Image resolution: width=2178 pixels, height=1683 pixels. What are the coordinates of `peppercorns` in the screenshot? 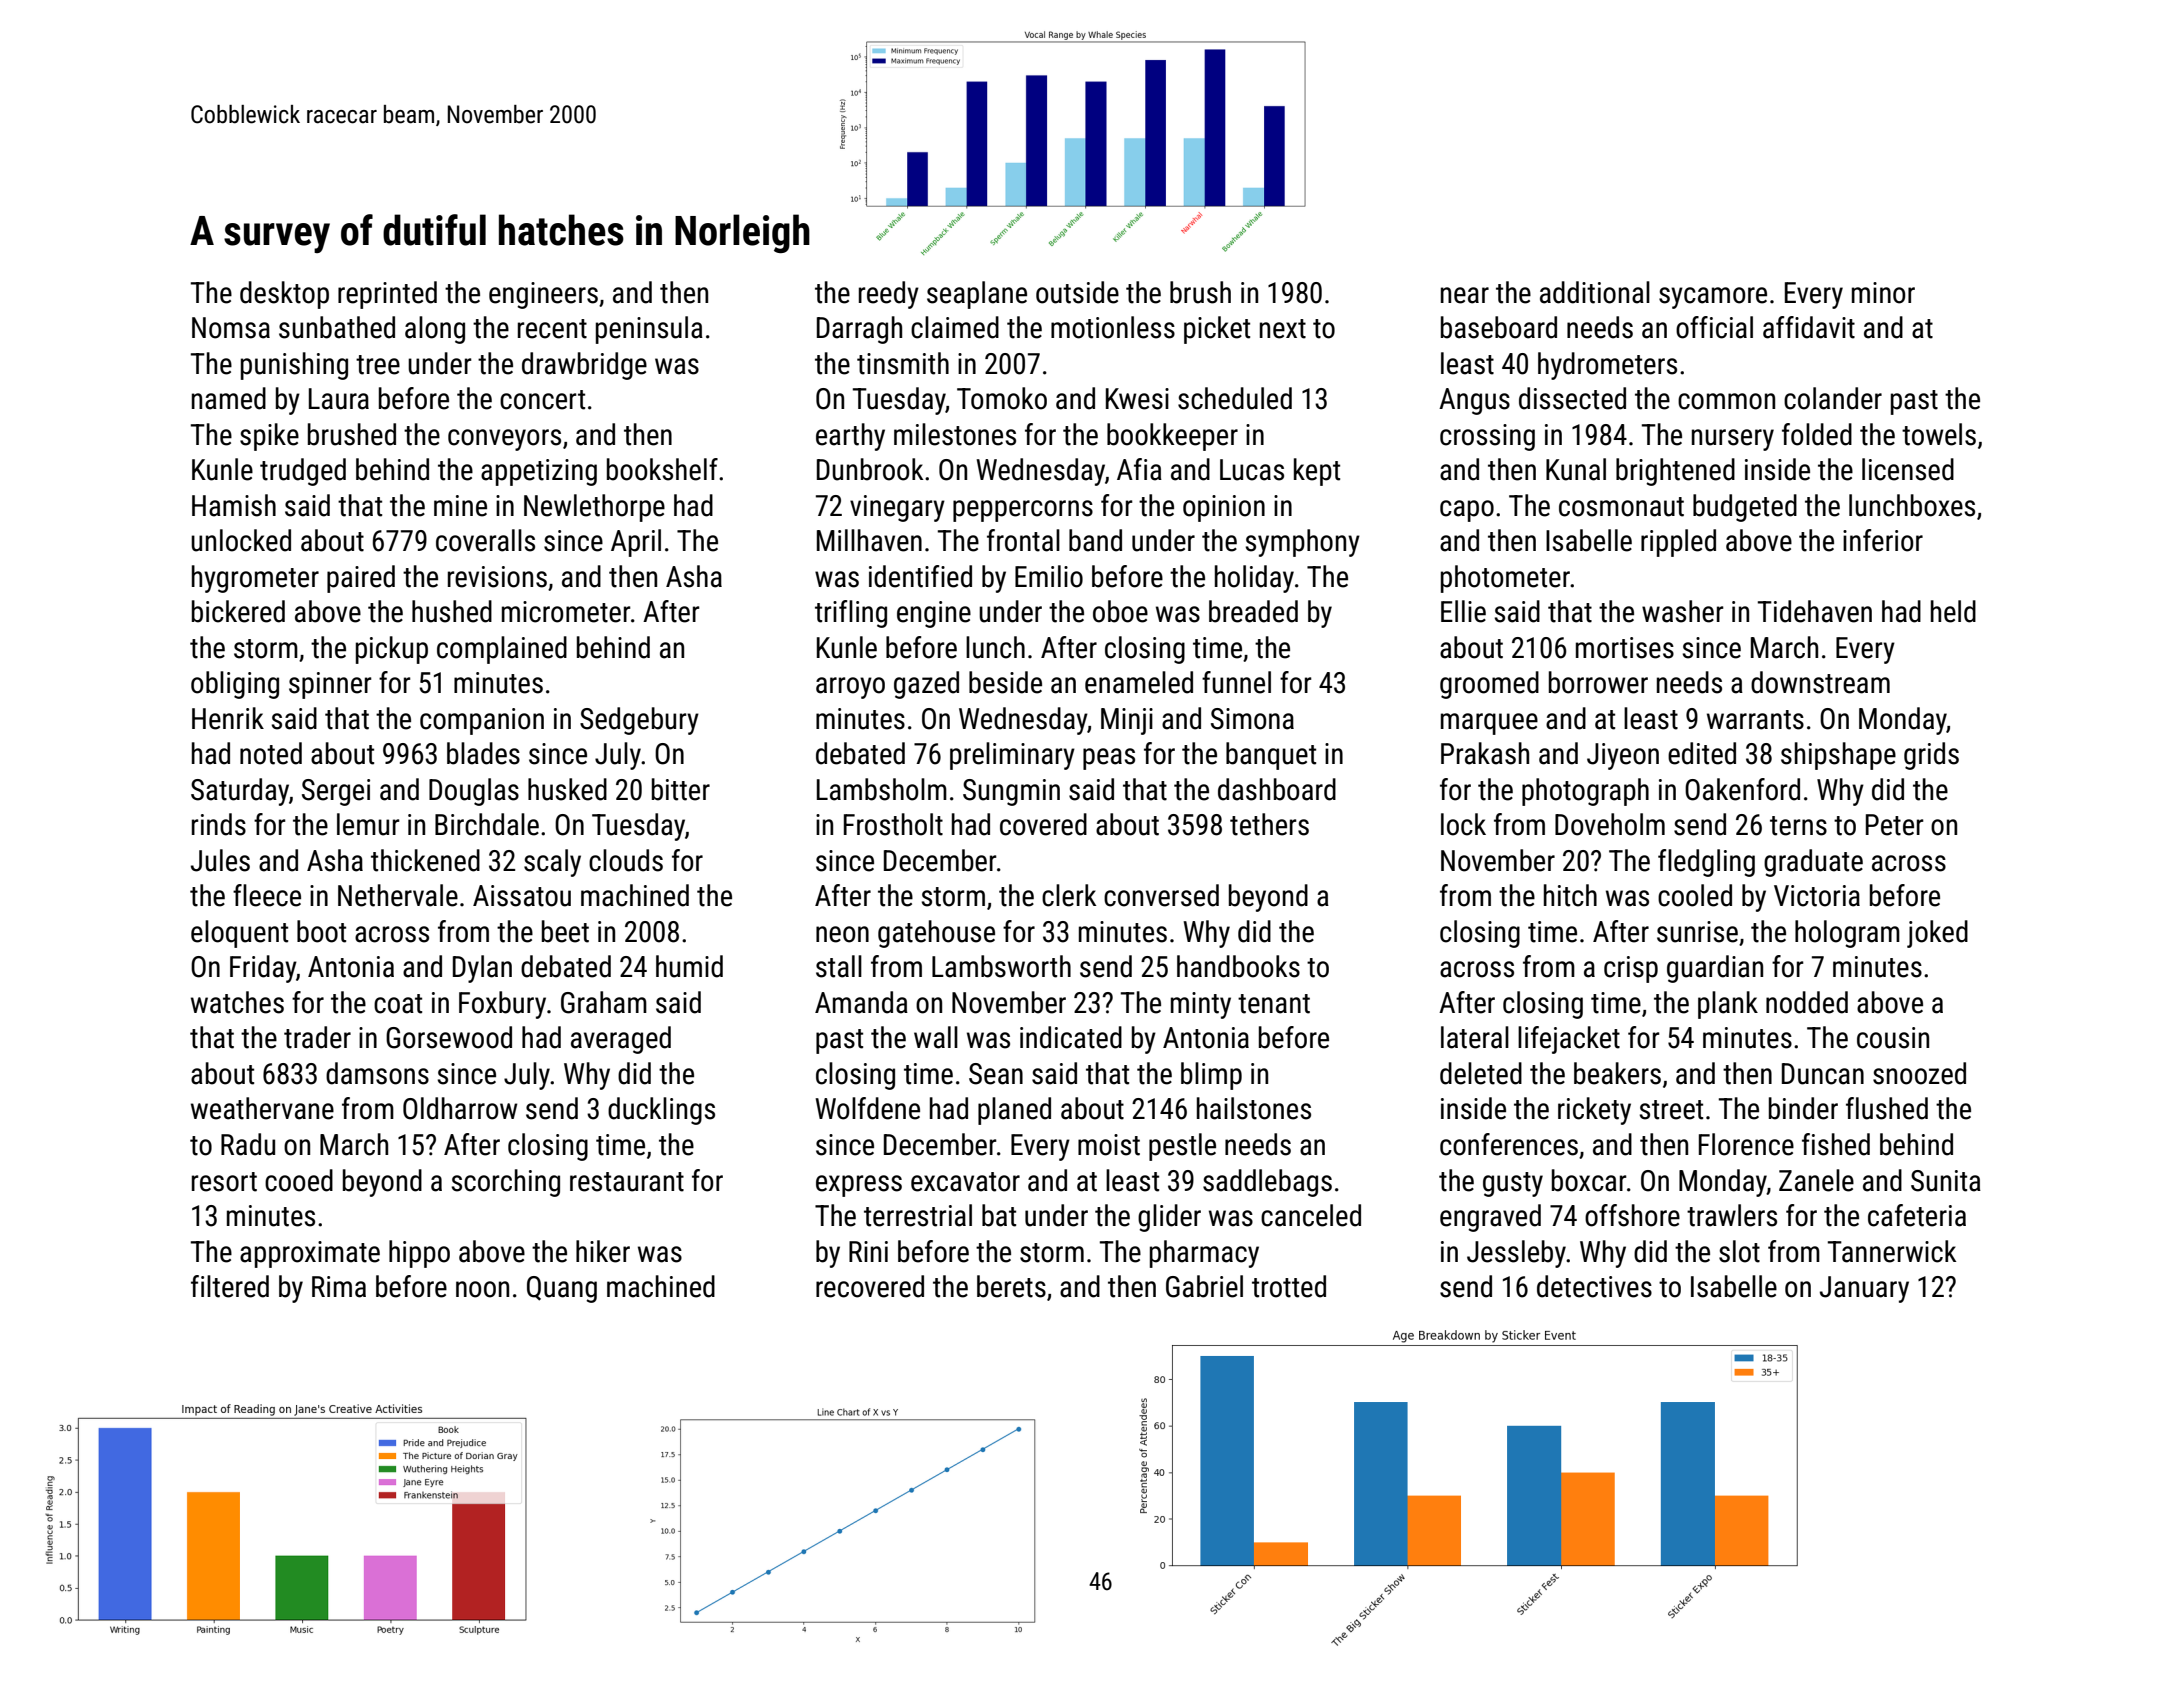 It's located at (1023, 511).
